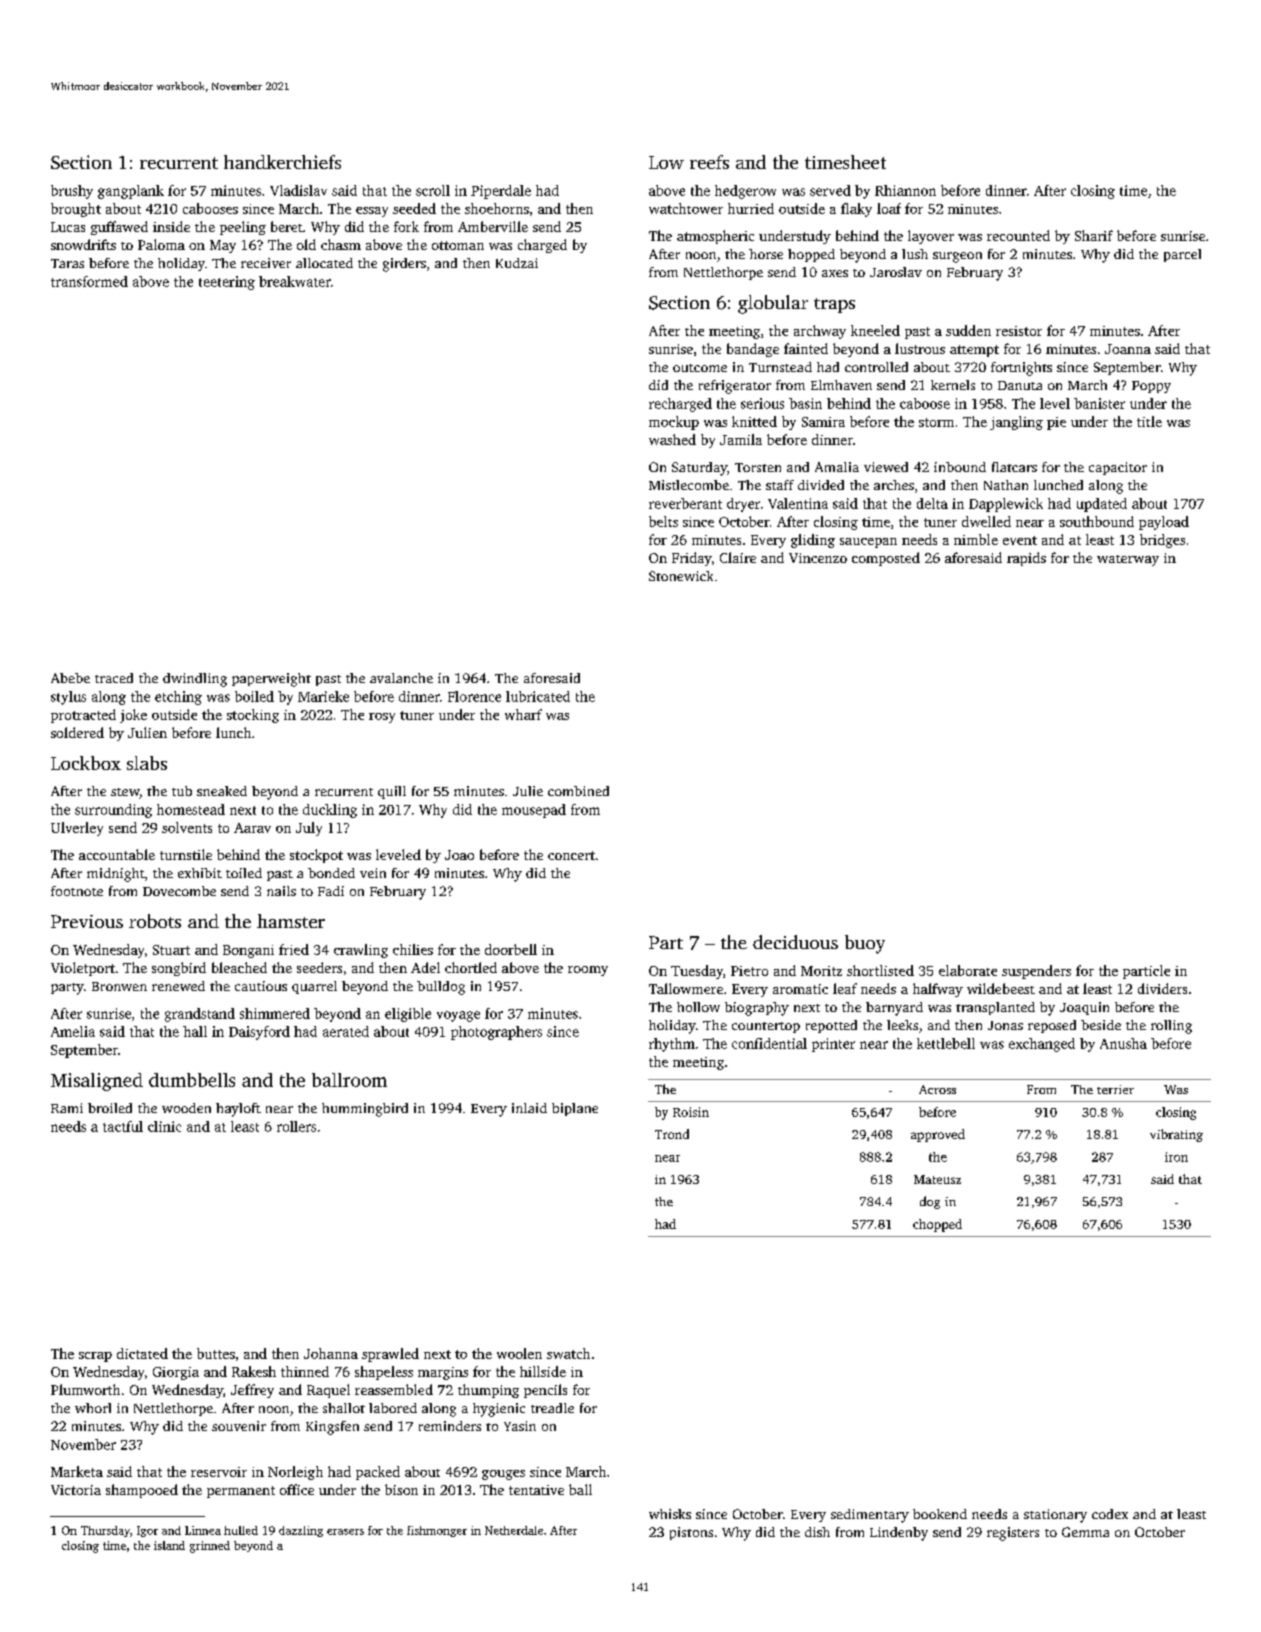 Image resolution: width=1261 pixels, height=1632 pixels. What do you see at coordinates (68, 227) in the document?
I see `Lucas` at bounding box center [68, 227].
